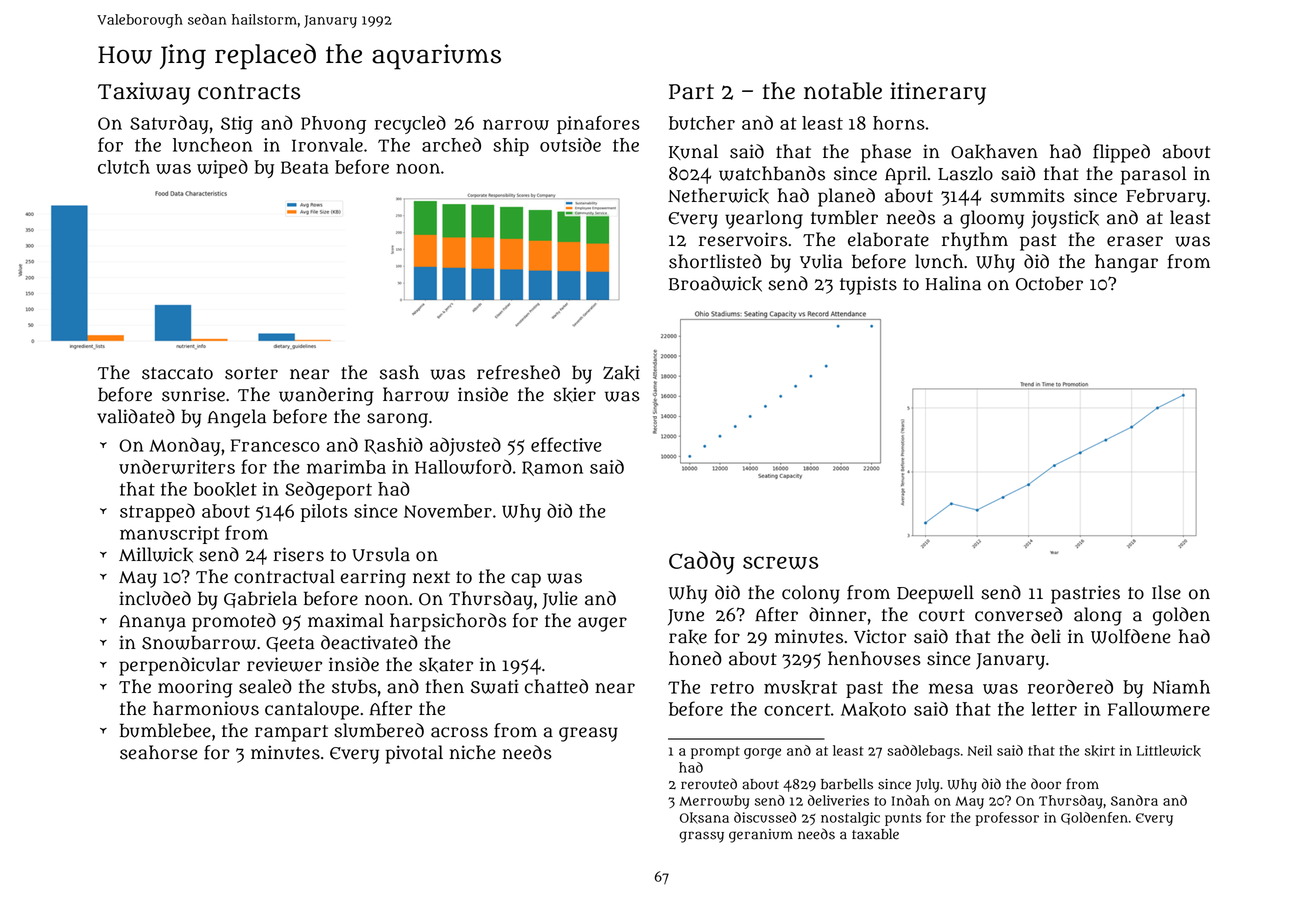 This screenshot has width=1308, height=924. I want to click on narrow, so click(516, 124).
